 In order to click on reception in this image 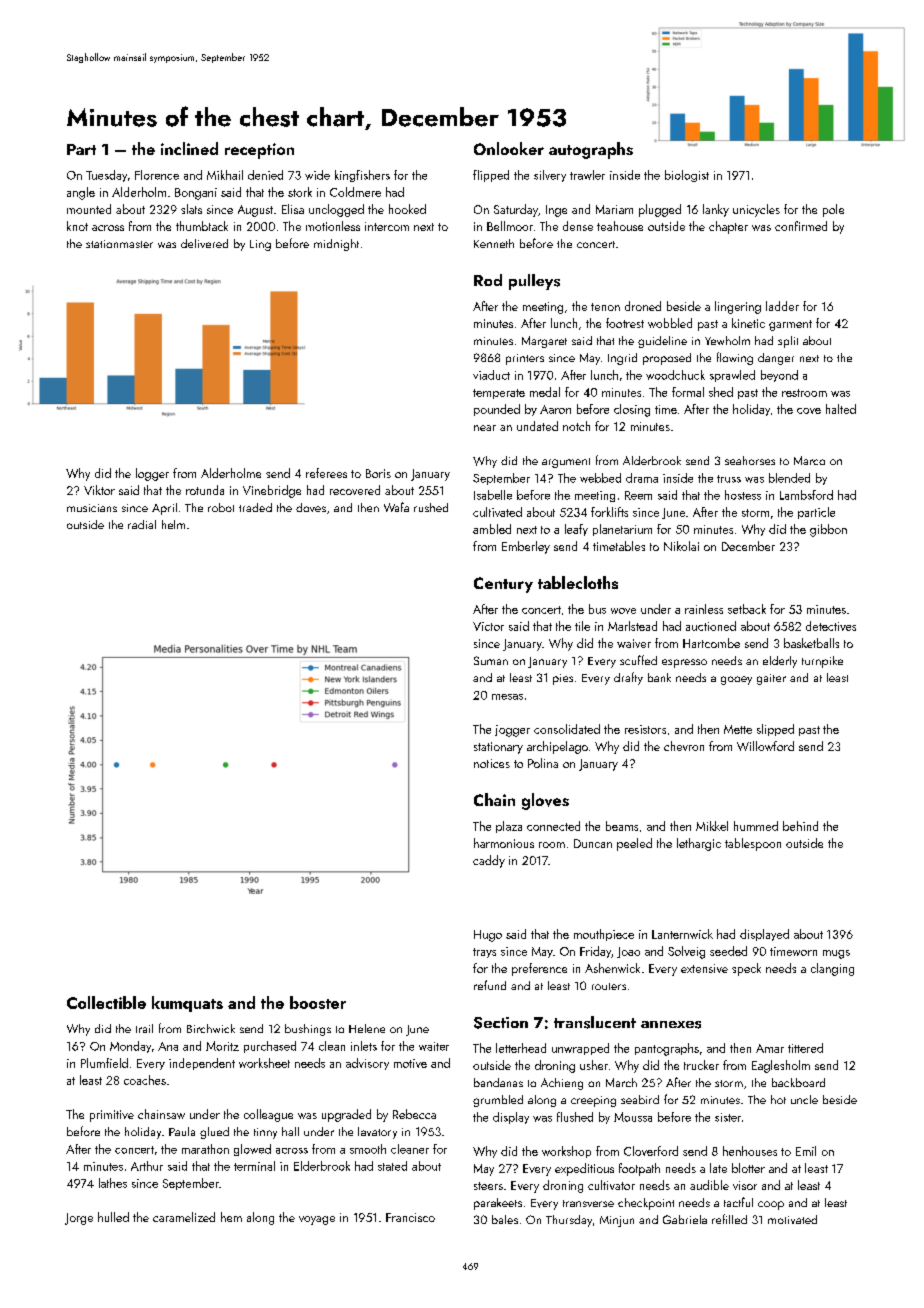, I will do `click(259, 151)`.
